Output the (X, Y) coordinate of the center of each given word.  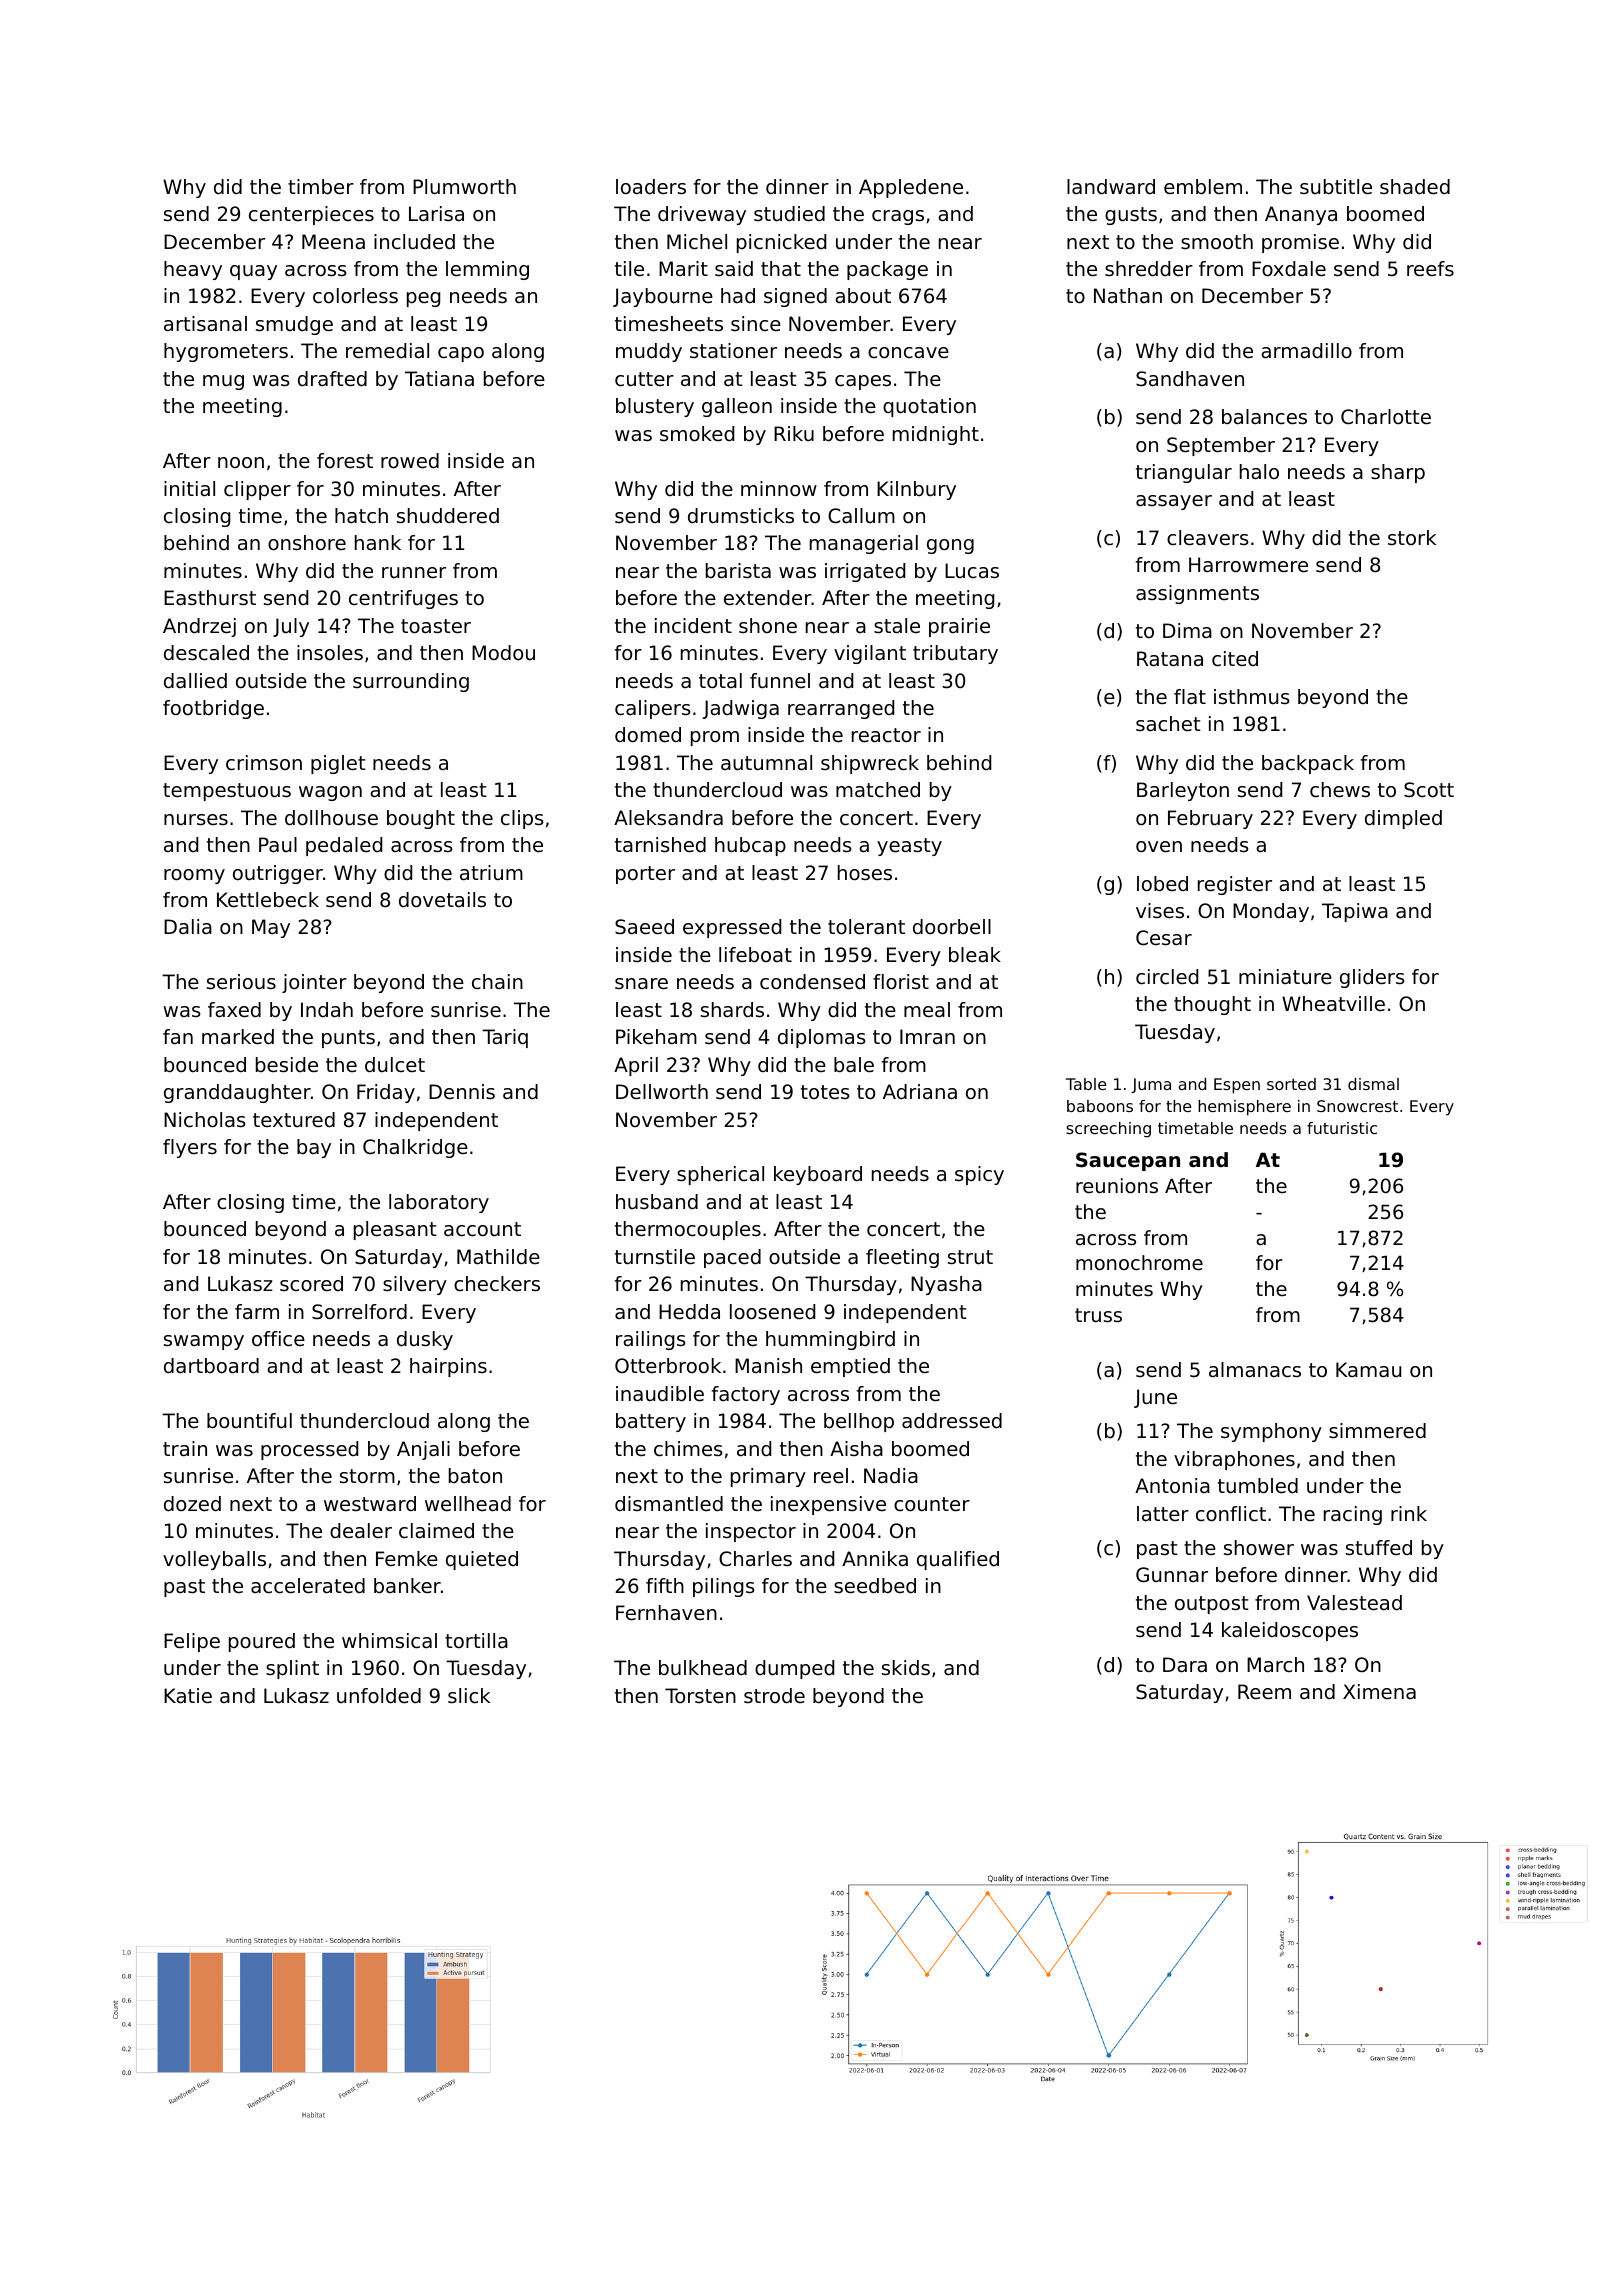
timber (321, 187)
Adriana (920, 1092)
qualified (958, 1560)
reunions (1117, 1186)
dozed (192, 1504)
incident (693, 626)
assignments (1197, 594)
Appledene (911, 188)
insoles (330, 653)
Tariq (505, 1038)
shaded (1415, 187)
